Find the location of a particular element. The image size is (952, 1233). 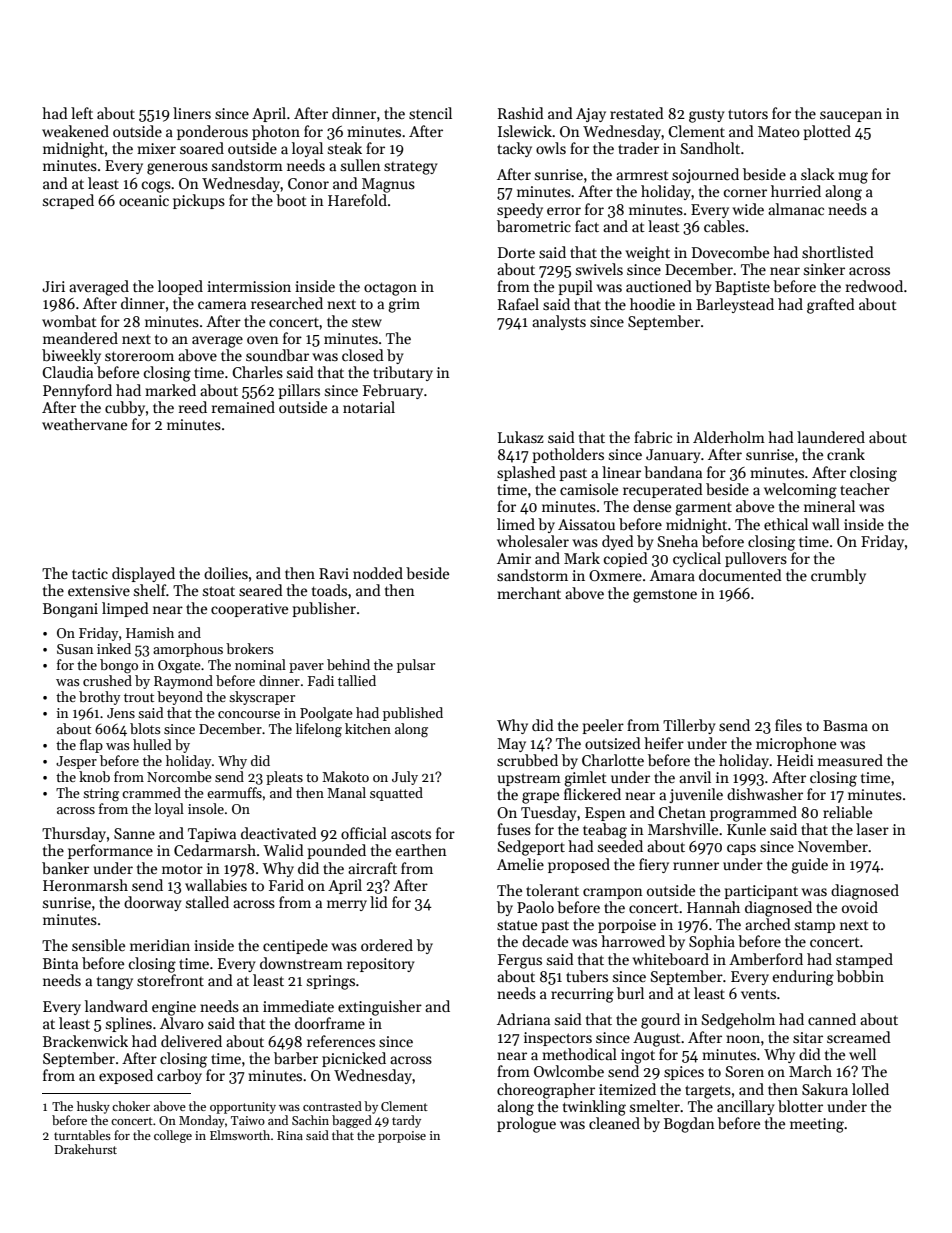

Drakehurst is located at coordinates (86, 1149).
